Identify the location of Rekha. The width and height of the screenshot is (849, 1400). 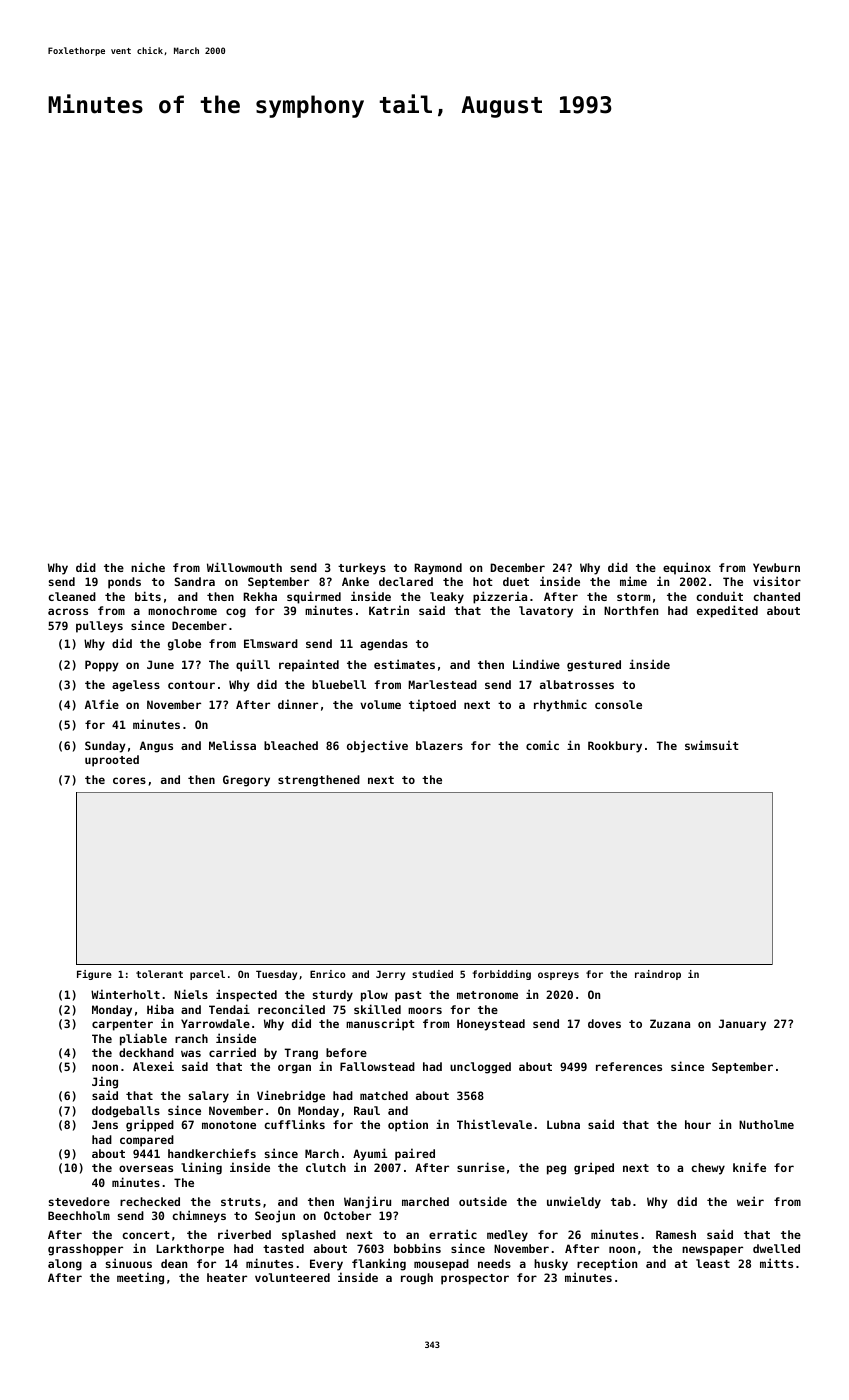
(260, 596).
